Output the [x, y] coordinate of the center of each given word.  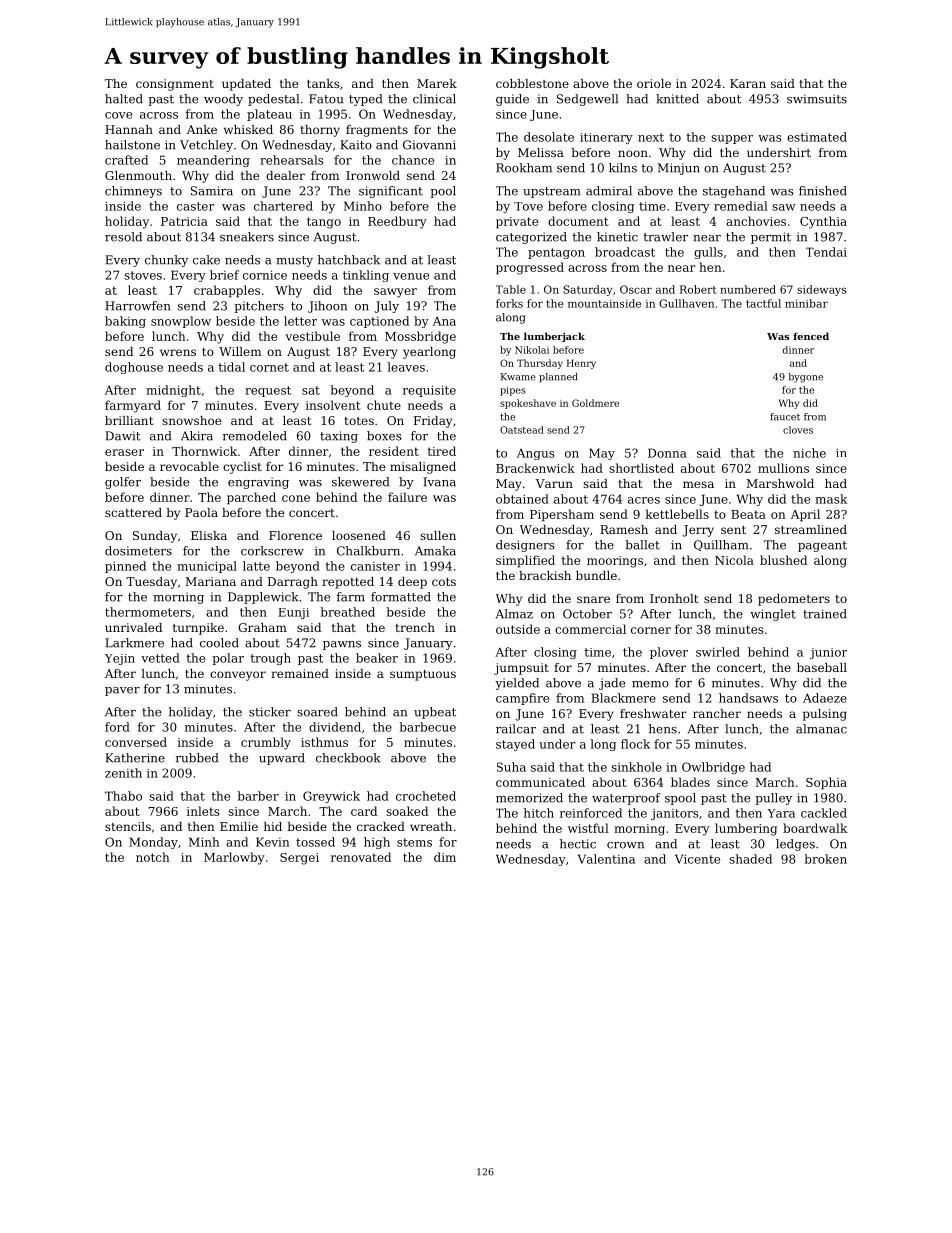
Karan [748, 83]
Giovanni [429, 145]
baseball [822, 667]
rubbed [197, 758]
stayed [515, 745]
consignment [175, 85]
